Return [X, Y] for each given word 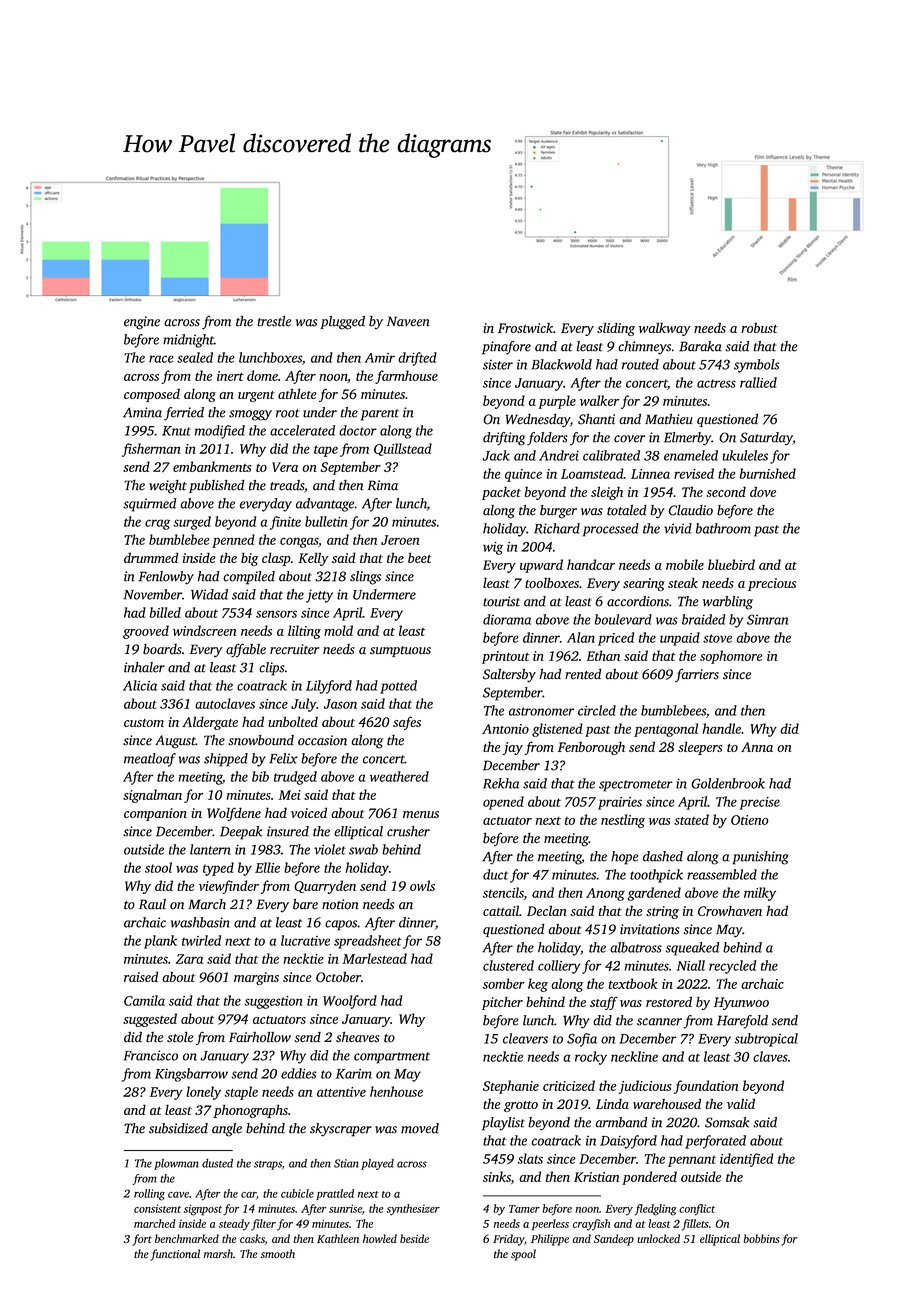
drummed [151, 557]
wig [493, 548]
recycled [732, 967]
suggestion [274, 1002]
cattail [501, 910]
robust [759, 327]
